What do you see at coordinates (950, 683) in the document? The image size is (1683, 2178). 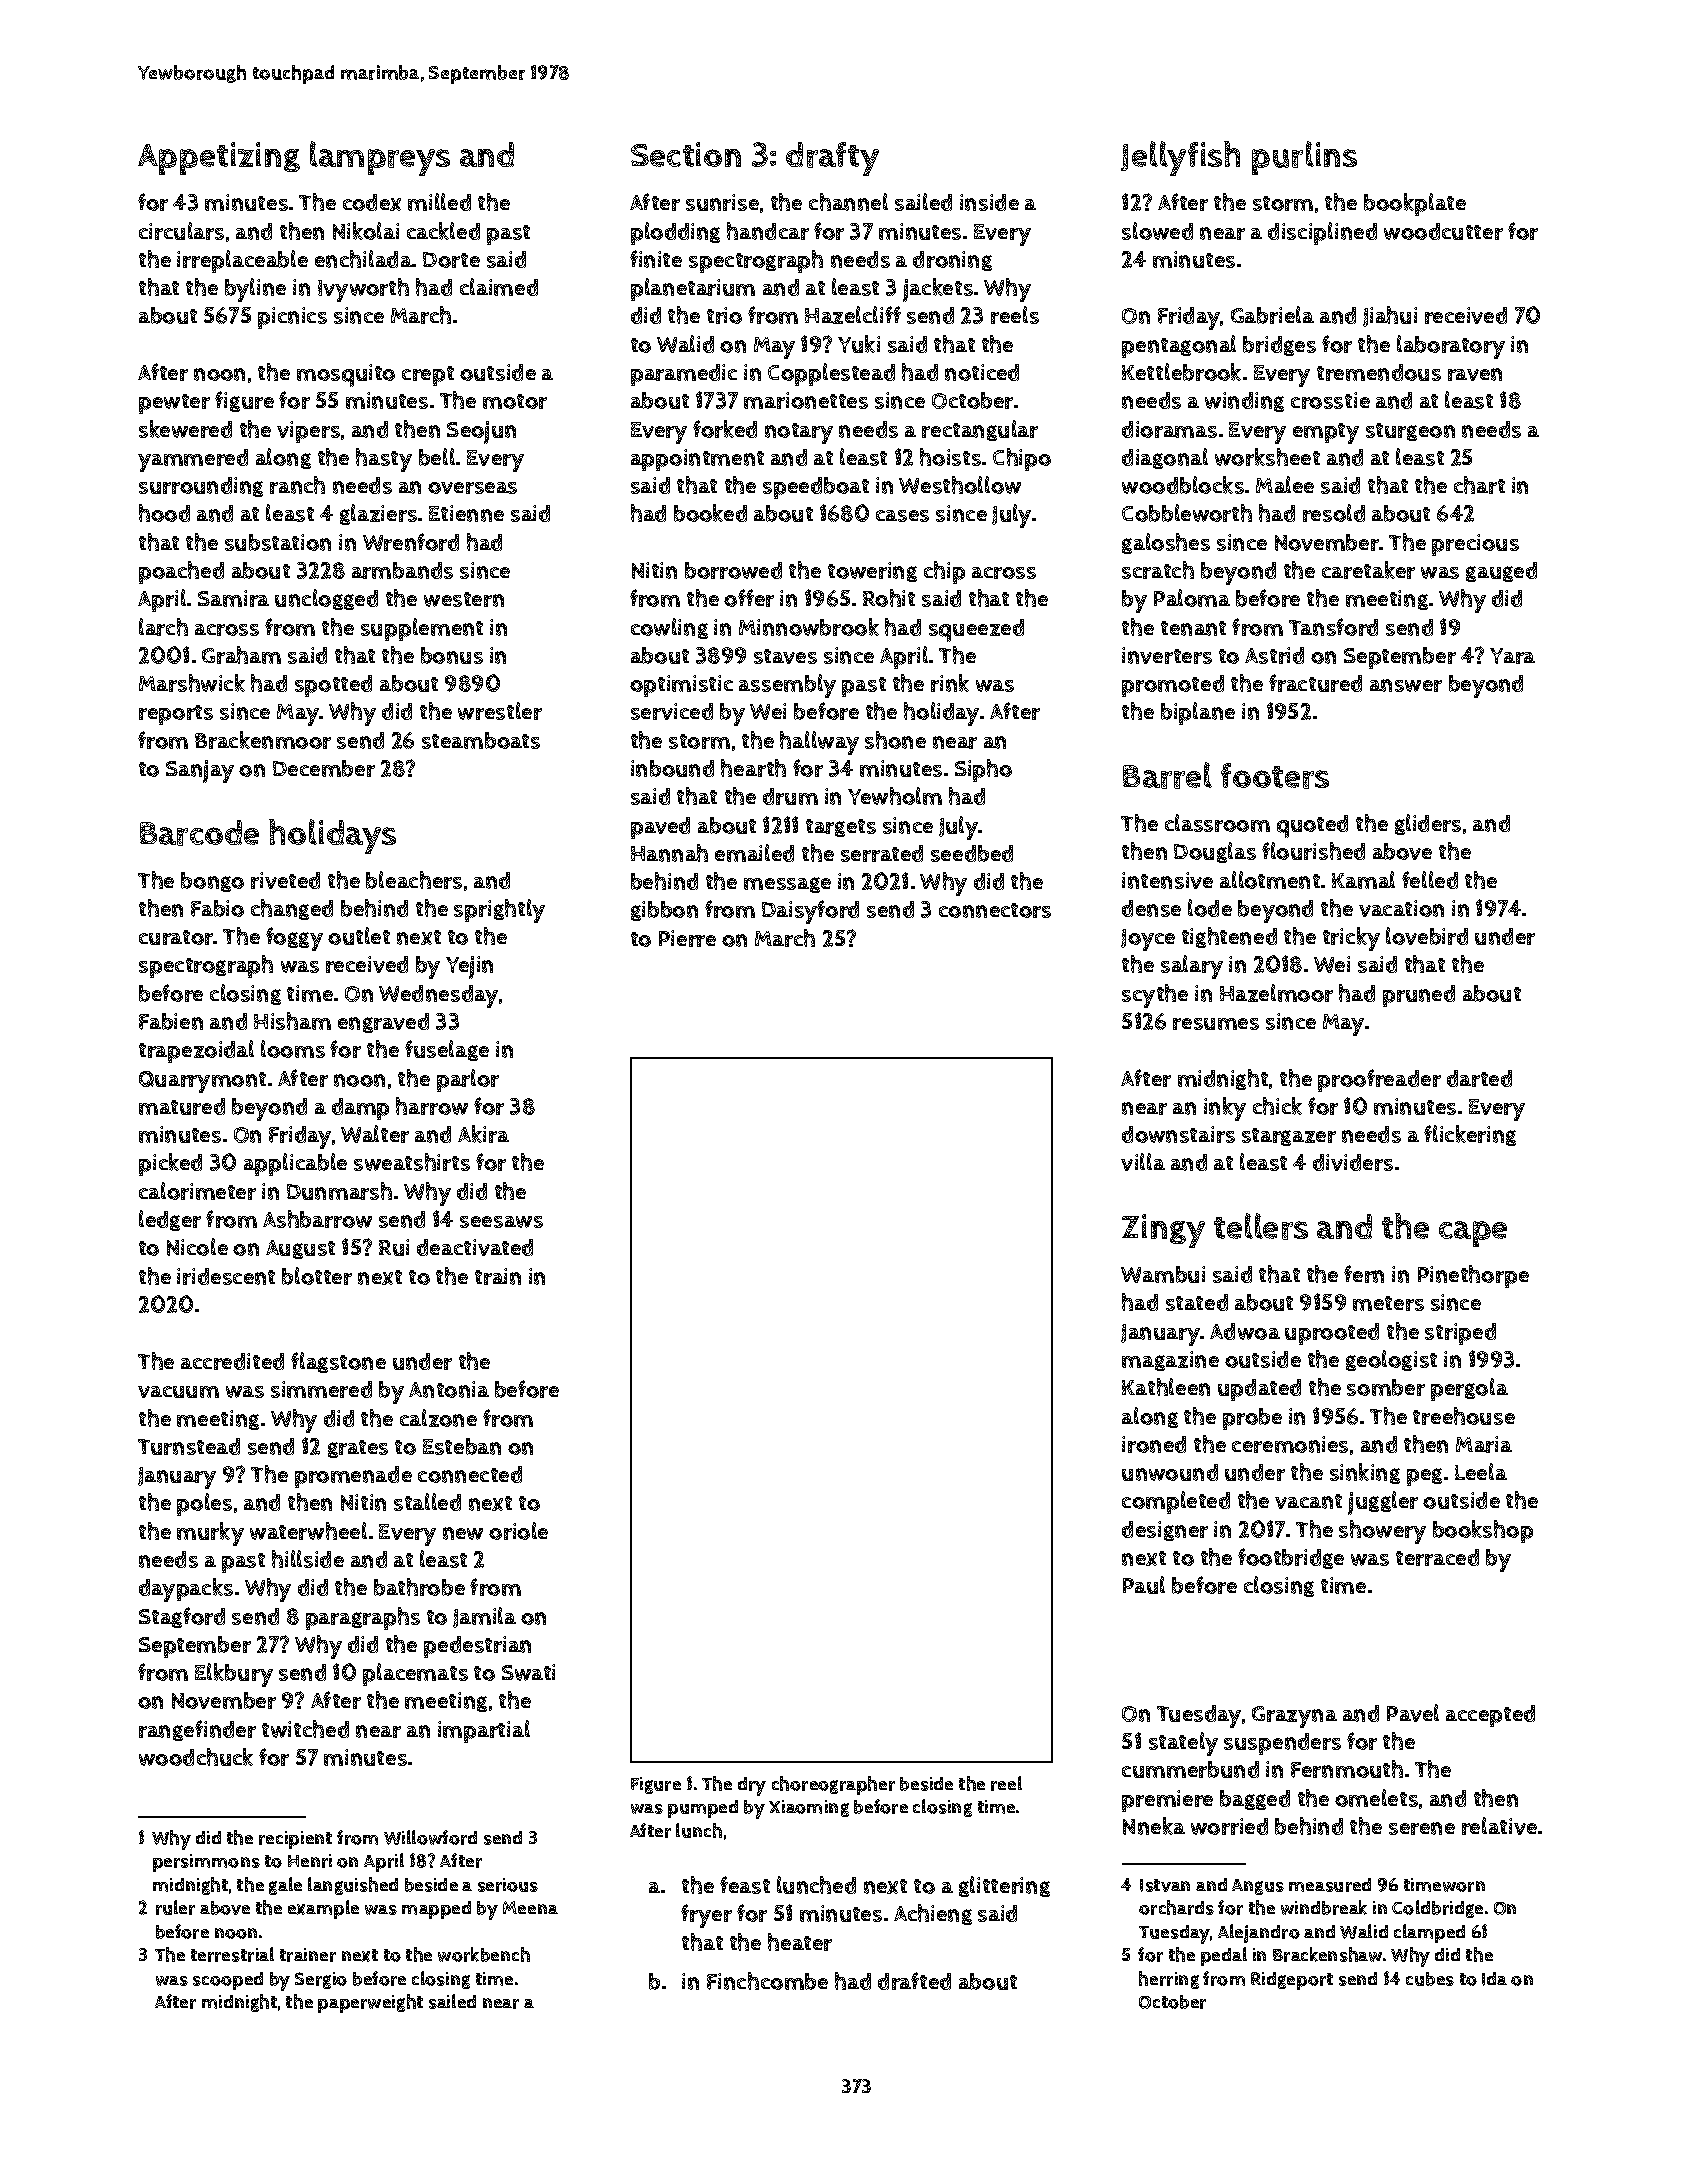 I see `rink` at bounding box center [950, 683].
